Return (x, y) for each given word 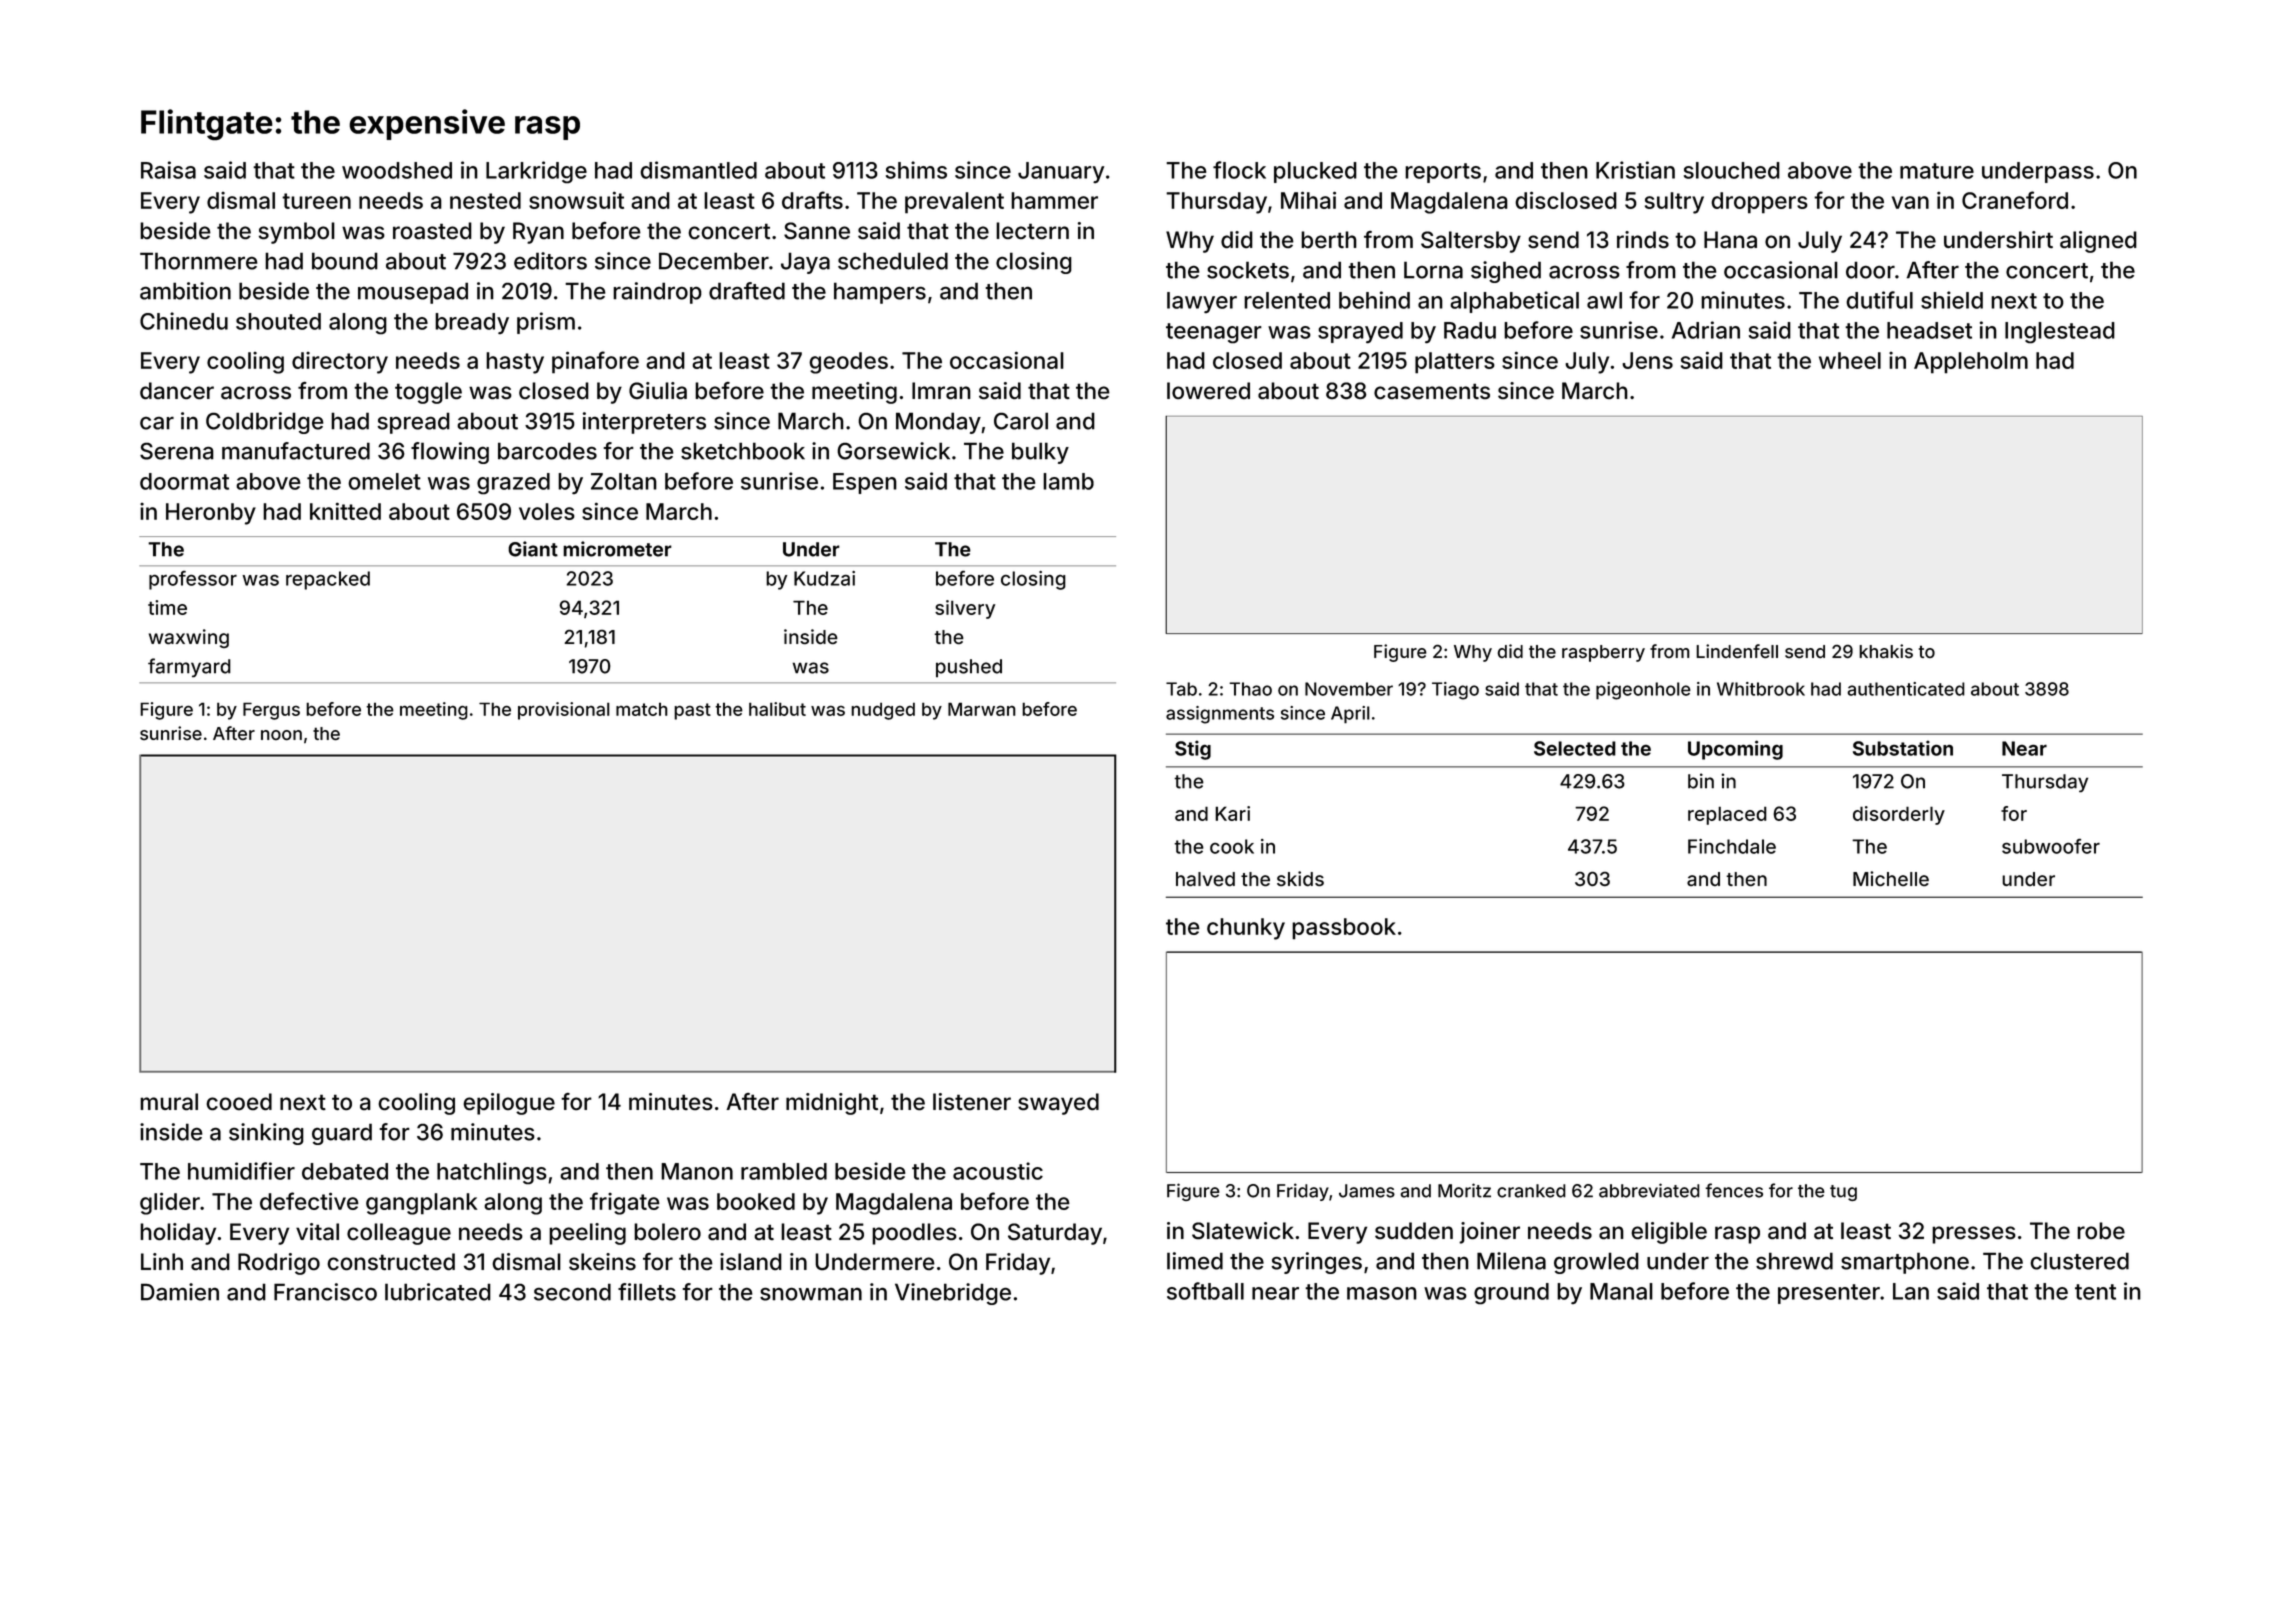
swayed (1058, 1104)
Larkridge (536, 172)
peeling (587, 1234)
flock (1239, 170)
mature (1937, 171)
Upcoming (1735, 750)
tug (1843, 1193)
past (692, 711)
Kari (1232, 813)
